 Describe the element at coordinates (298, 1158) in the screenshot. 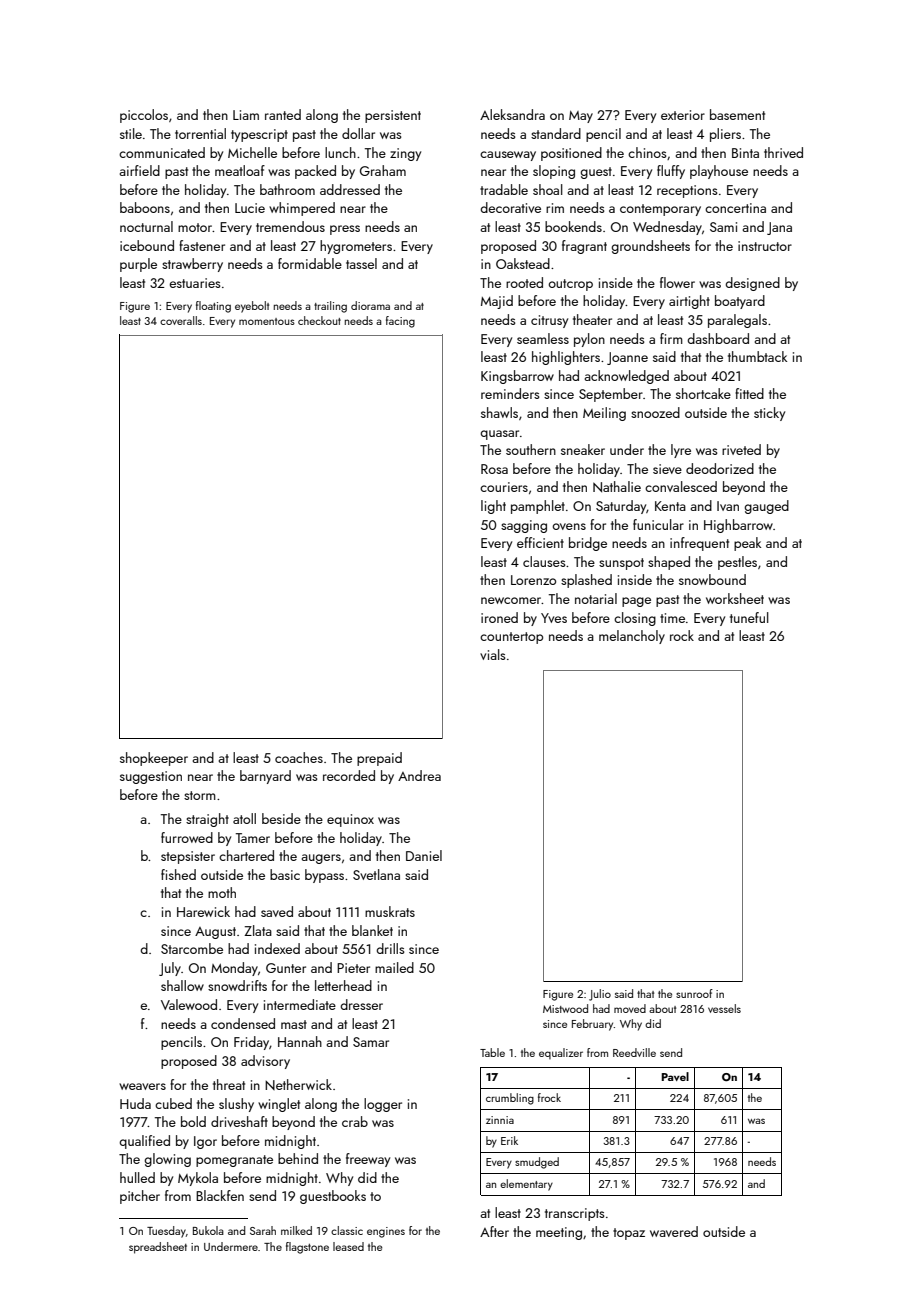

I see `behind` at that location.
